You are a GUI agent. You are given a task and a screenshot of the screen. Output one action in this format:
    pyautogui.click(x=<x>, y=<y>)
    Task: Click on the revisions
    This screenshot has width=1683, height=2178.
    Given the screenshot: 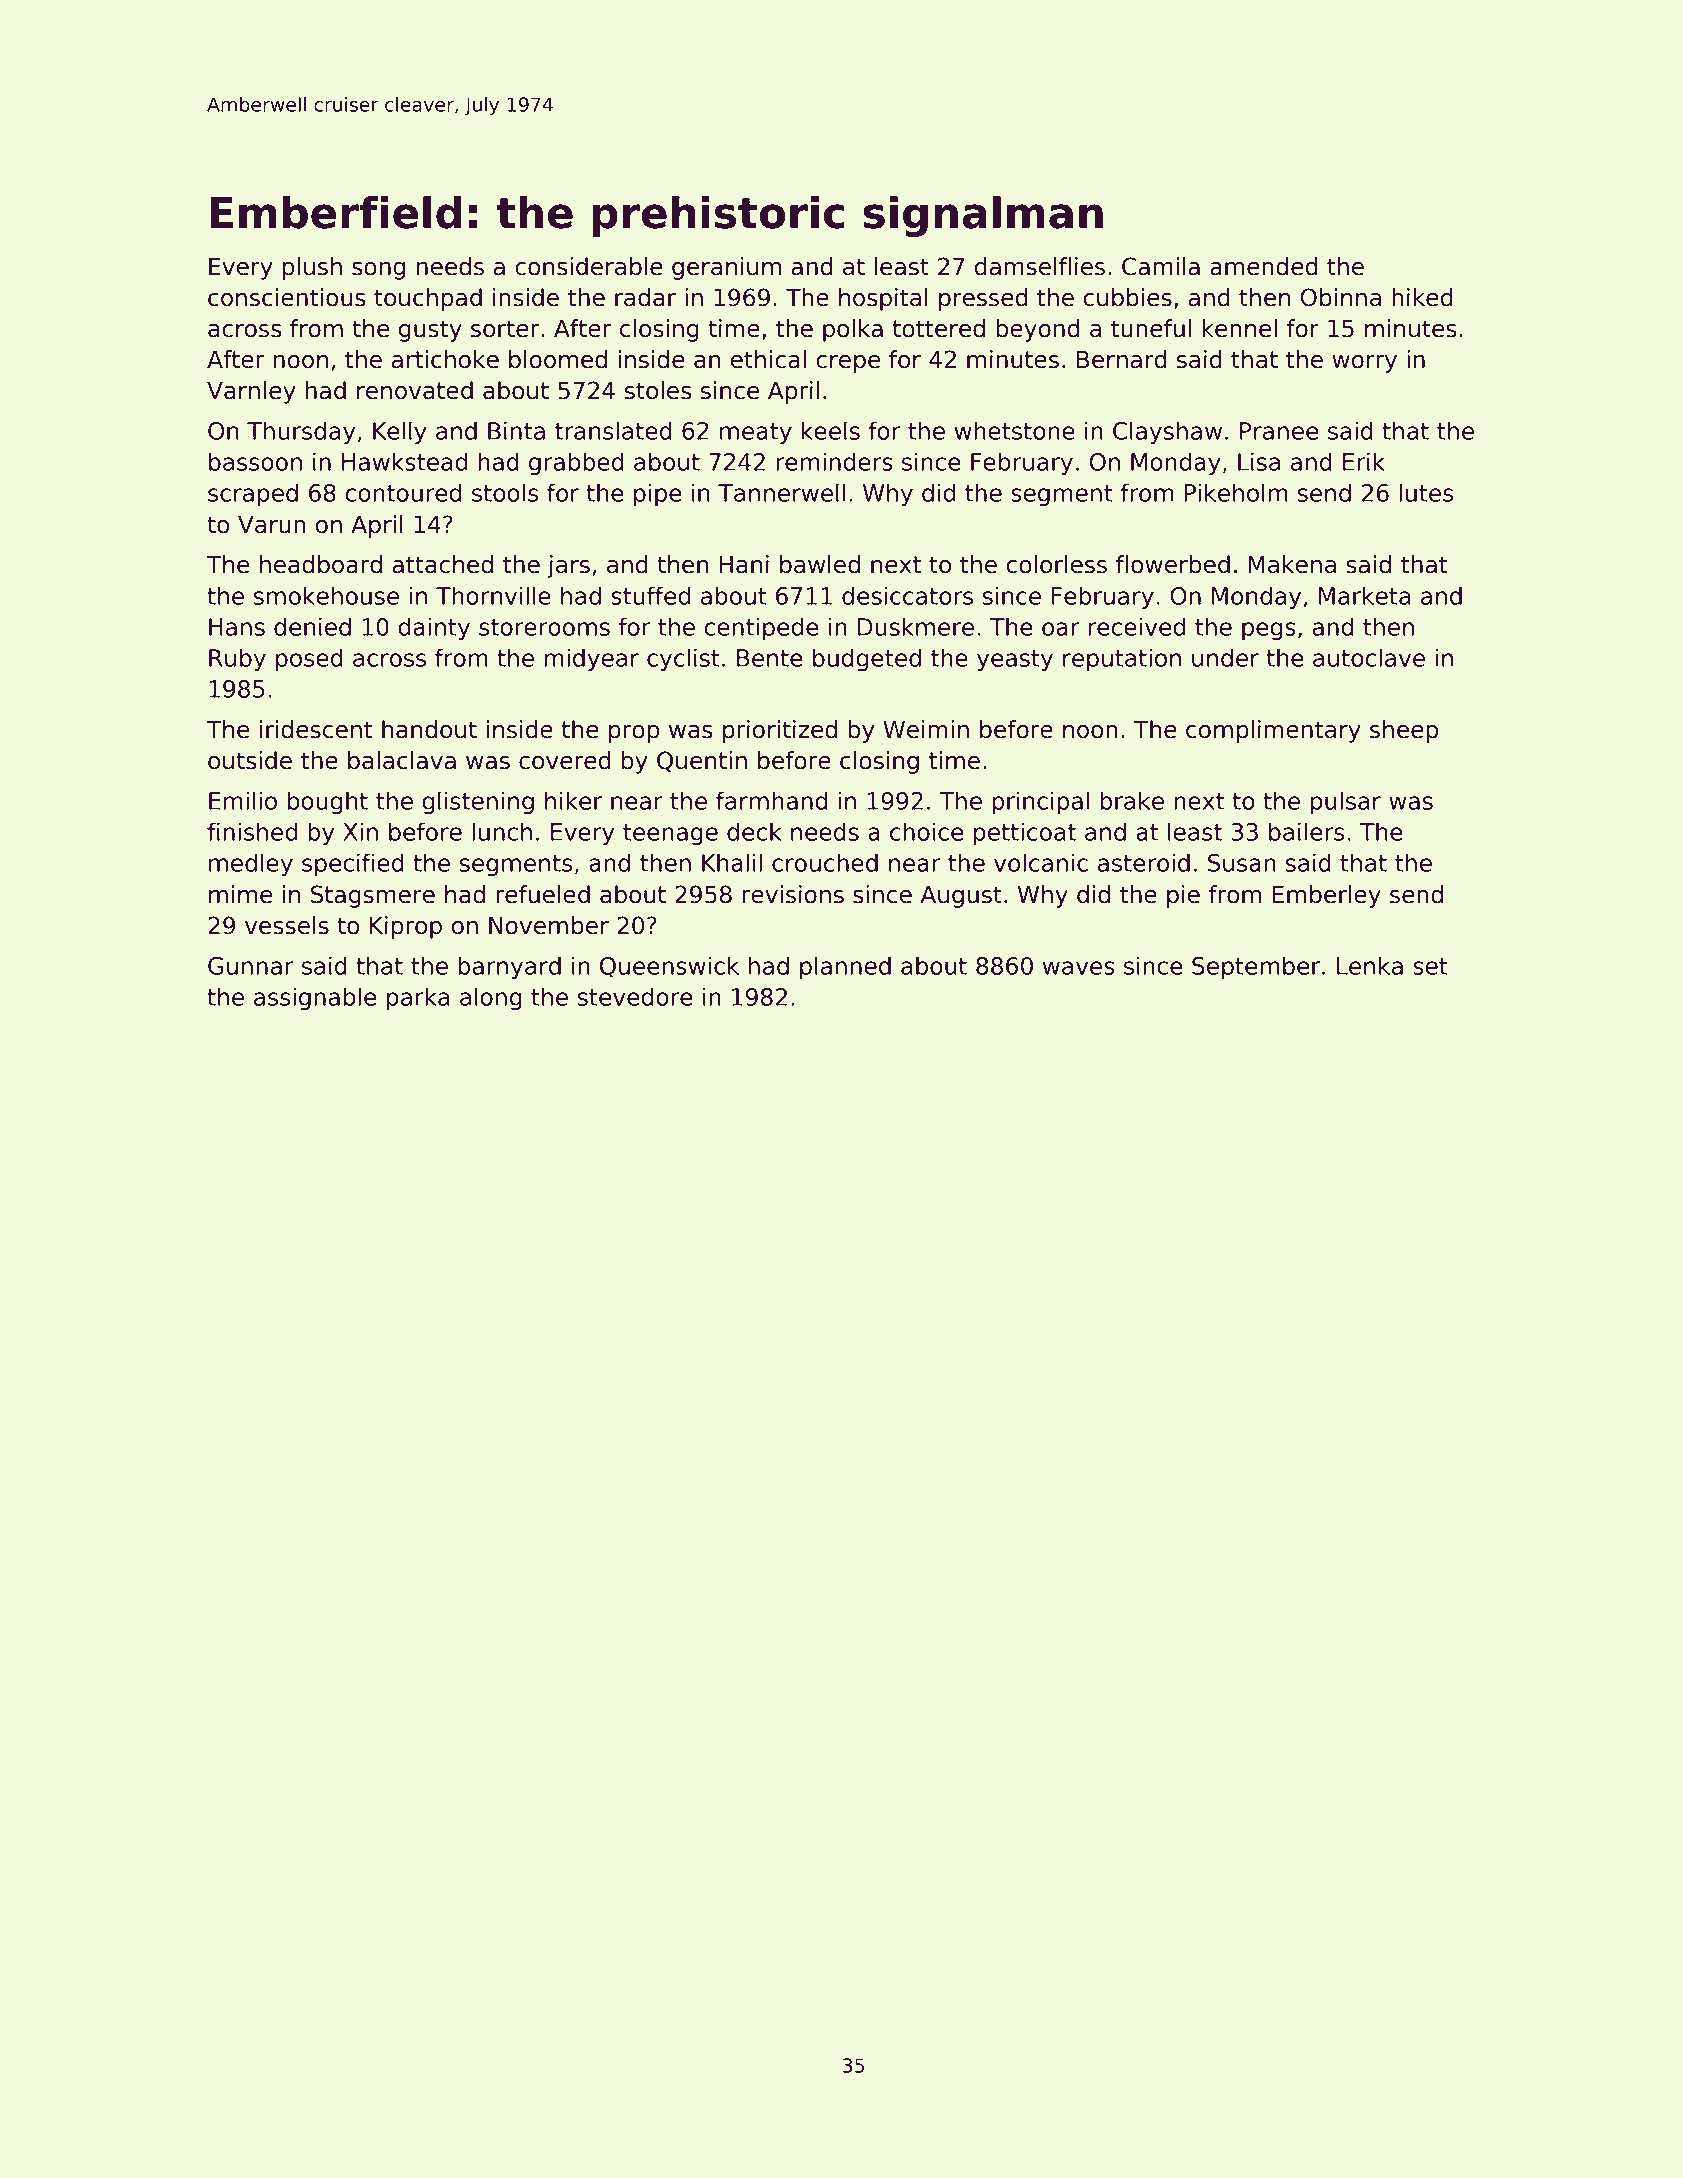 What is the action you would take?
    pyautogui.click(x=793, y=894)
